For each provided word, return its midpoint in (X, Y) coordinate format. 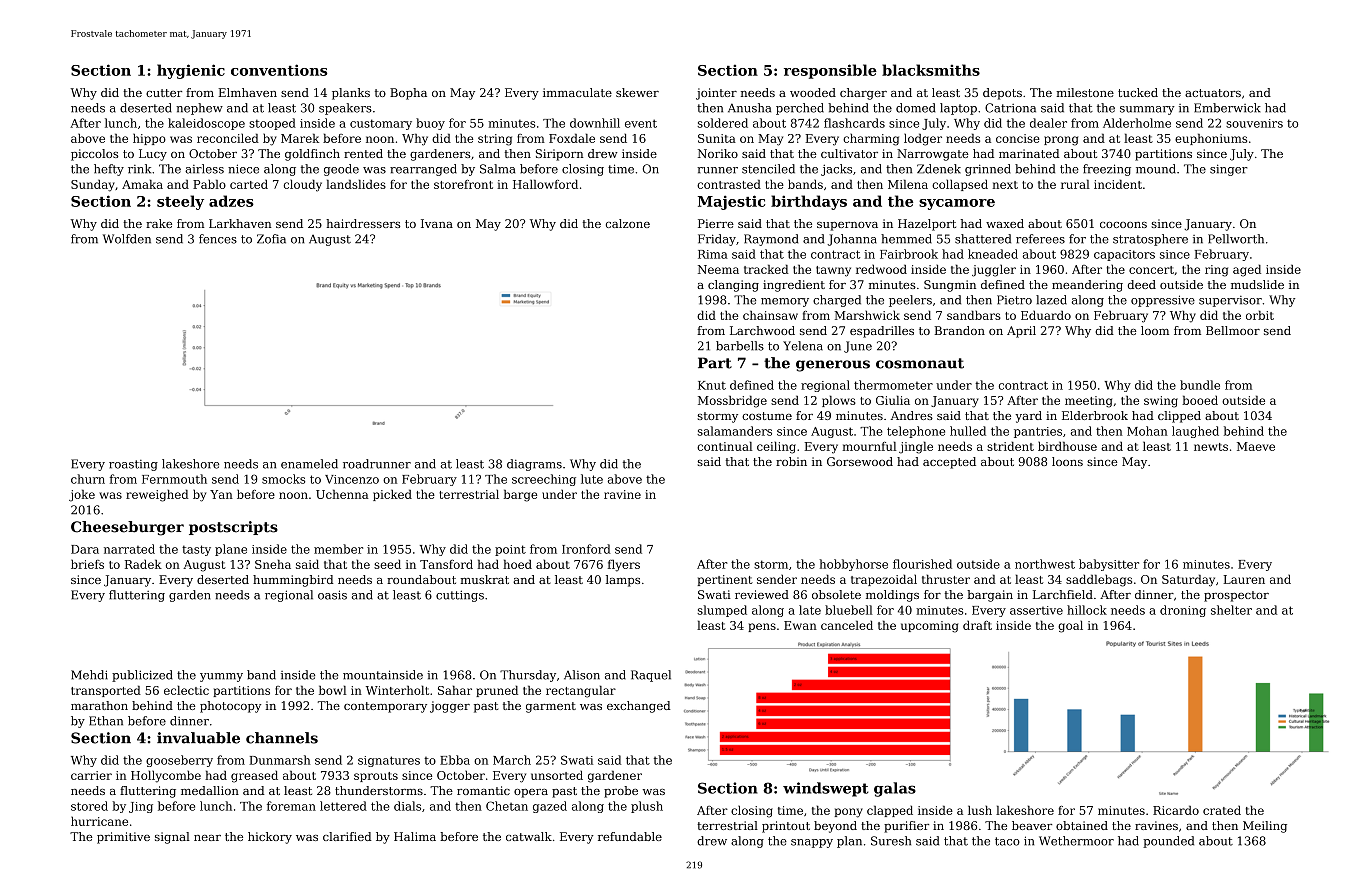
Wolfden (127, 239)
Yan (221, 494)
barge (520, 495)
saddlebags (1099, 580)
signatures (389, 761)
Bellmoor (1233, 330)
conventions (279, 70)
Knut (712, 385)
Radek (143, 564)
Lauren (1244, 579)
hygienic (191, 71)
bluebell (849, 610)
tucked (1138, 92)
